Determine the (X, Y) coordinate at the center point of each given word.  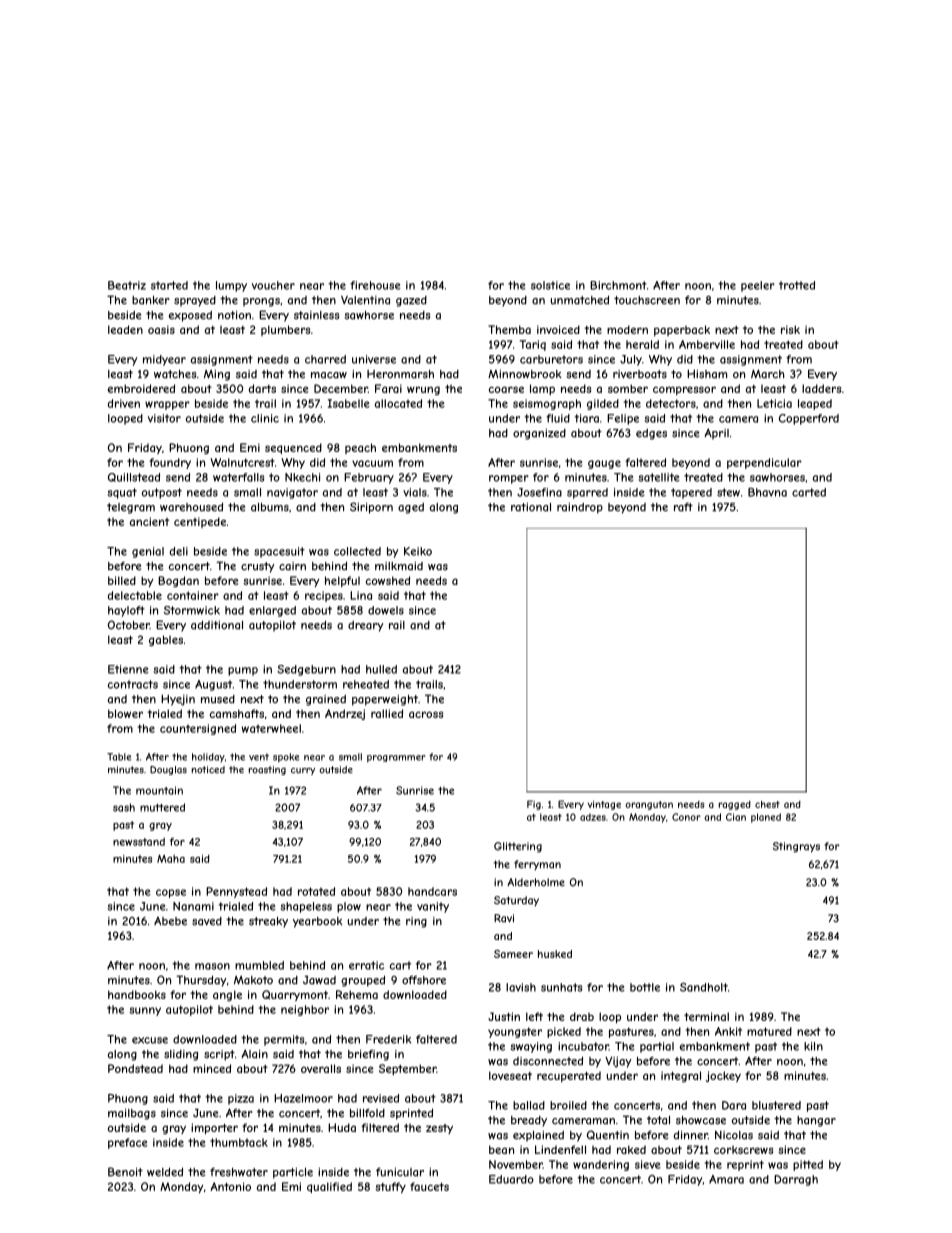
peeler (758, 286)
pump (243, 671)
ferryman (537, 865)
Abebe (170, 921)
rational (531, 507)
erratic (366, 965)
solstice (550, 285)
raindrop (580, 508)
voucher (273, 285)
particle (293, 1173)
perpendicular (764, 463)
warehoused (191, 507)
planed (766, 818)
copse (171, 893)
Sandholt (704, 987)
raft (683, 507)
